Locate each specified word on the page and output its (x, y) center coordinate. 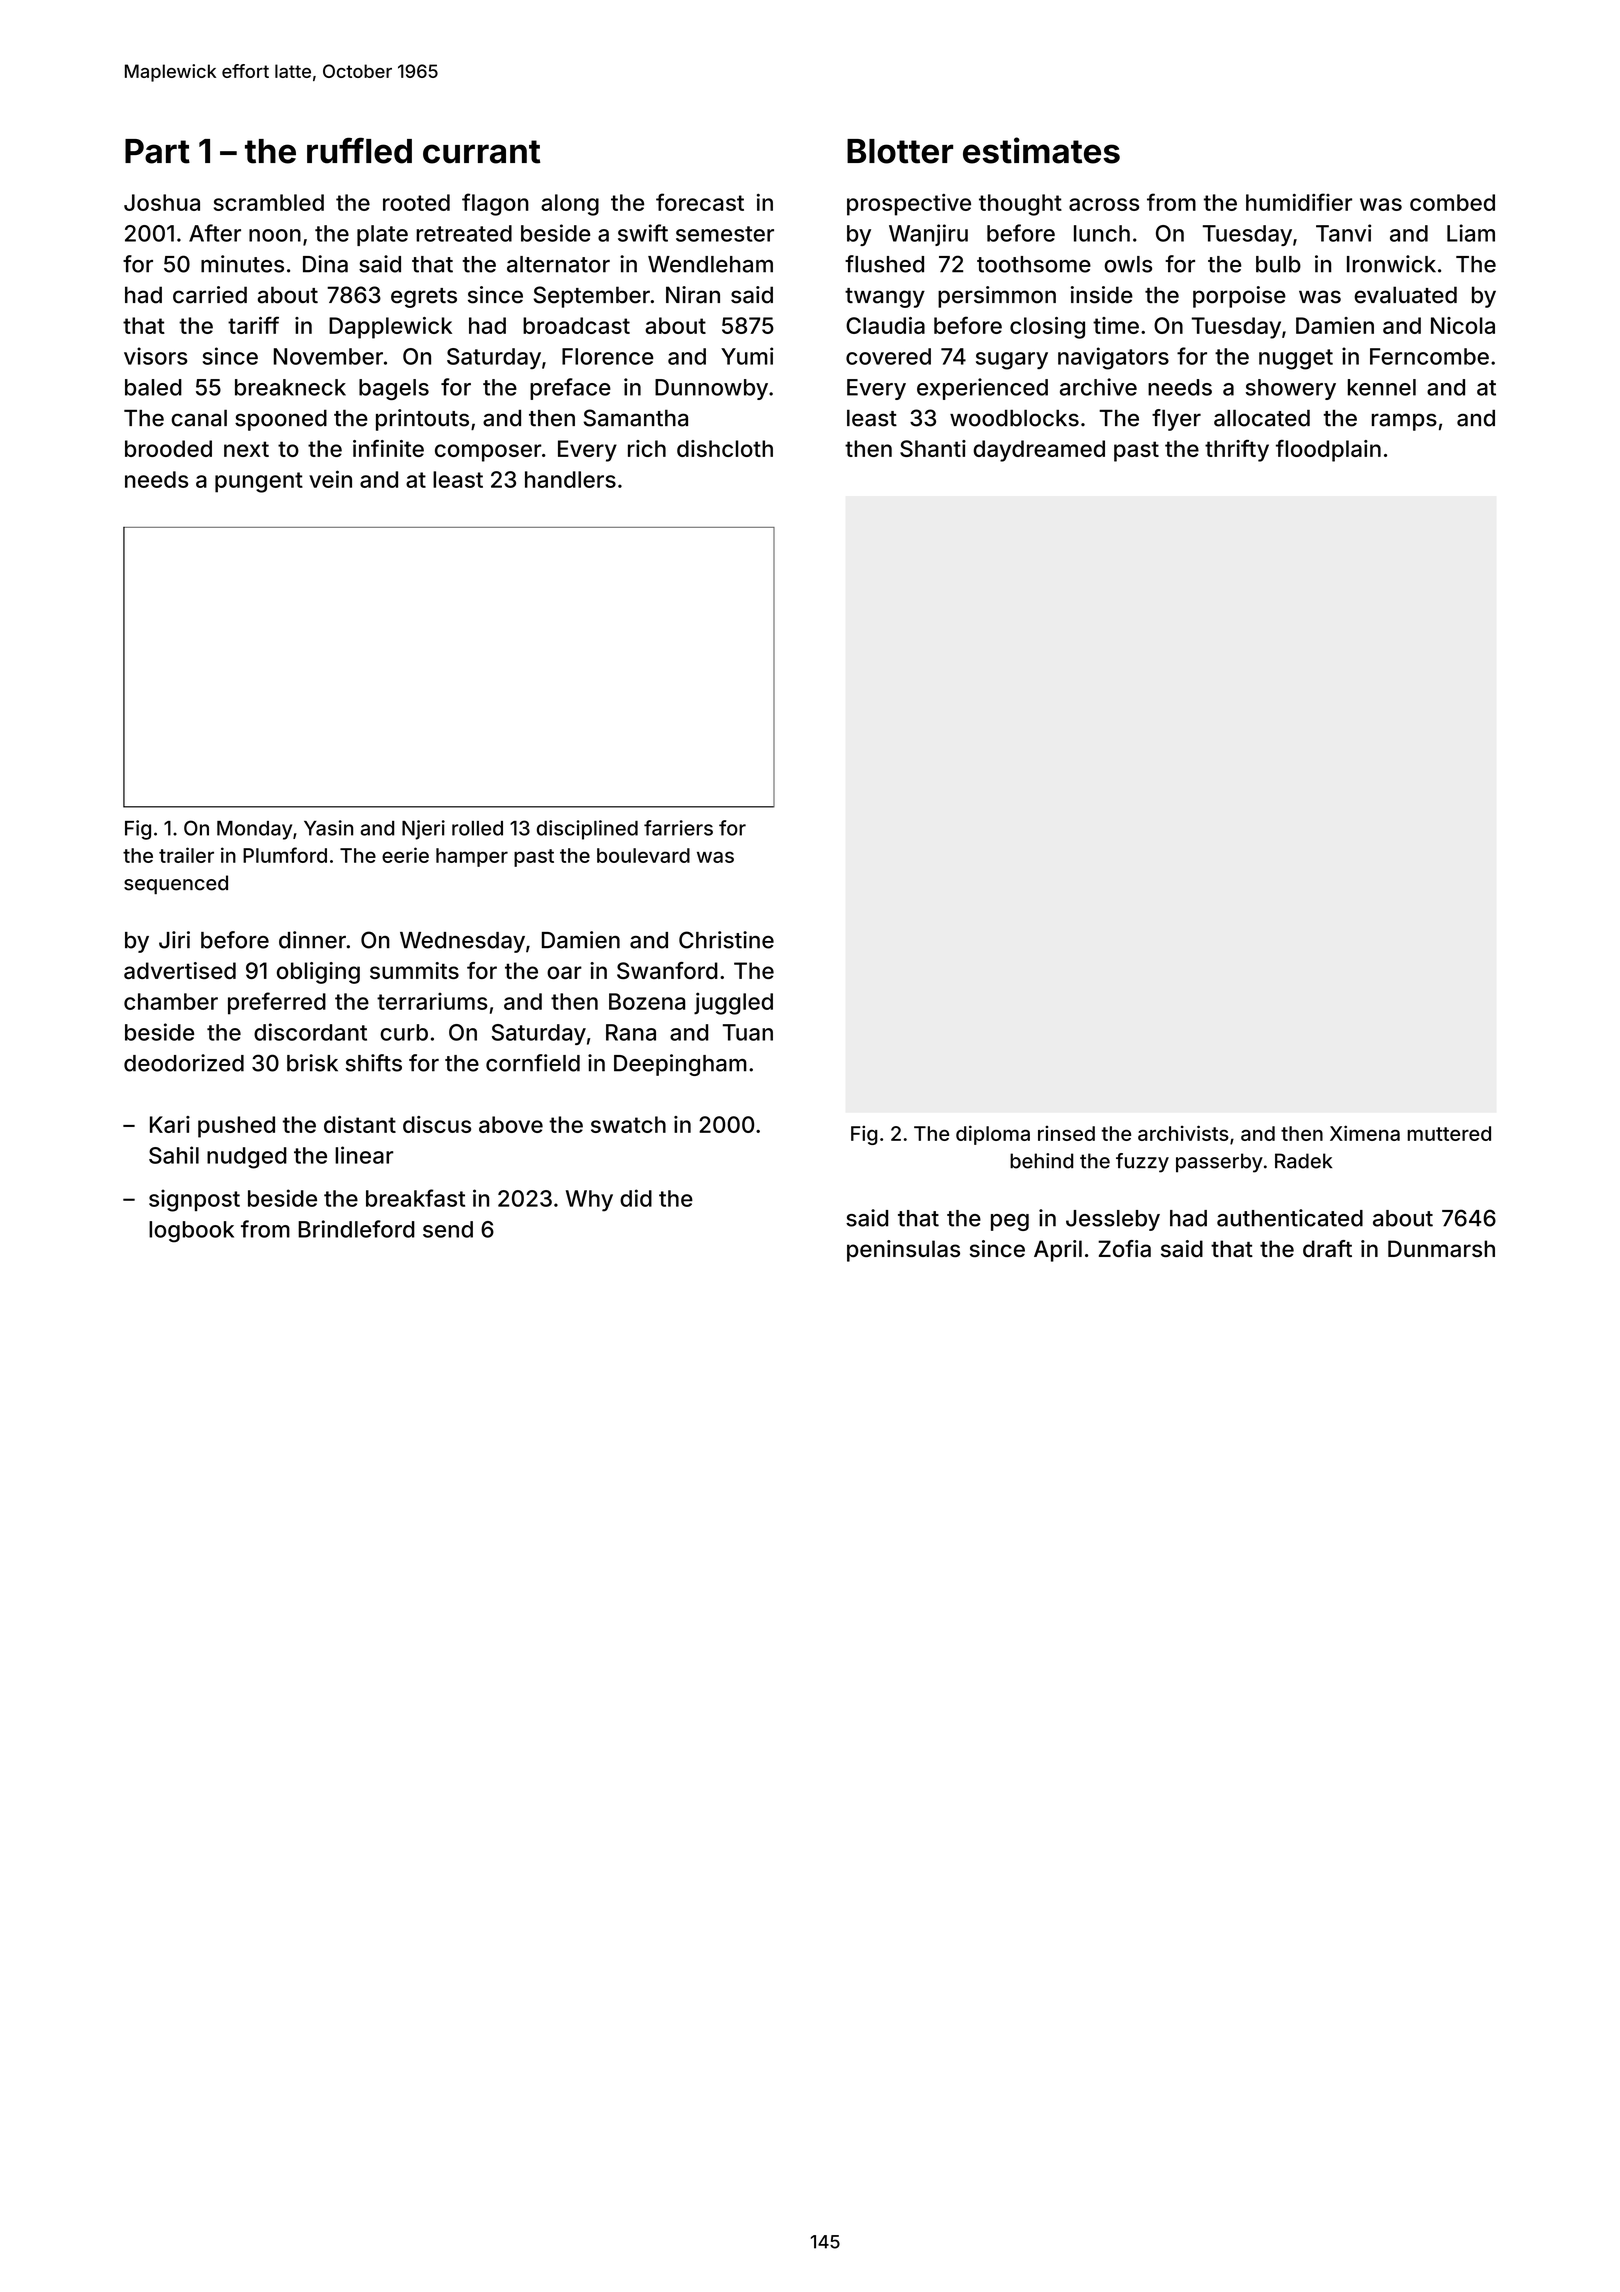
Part (157, 151)
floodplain (1328, 451)
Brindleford (356, 1229)
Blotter (900, 151)
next (246, 449)
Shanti (933, 448)
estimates (1041, 150)
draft (1327, 1249)
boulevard (643, 855)
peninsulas (903, 1251)
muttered (1449, 1133)
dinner (312, 940)
